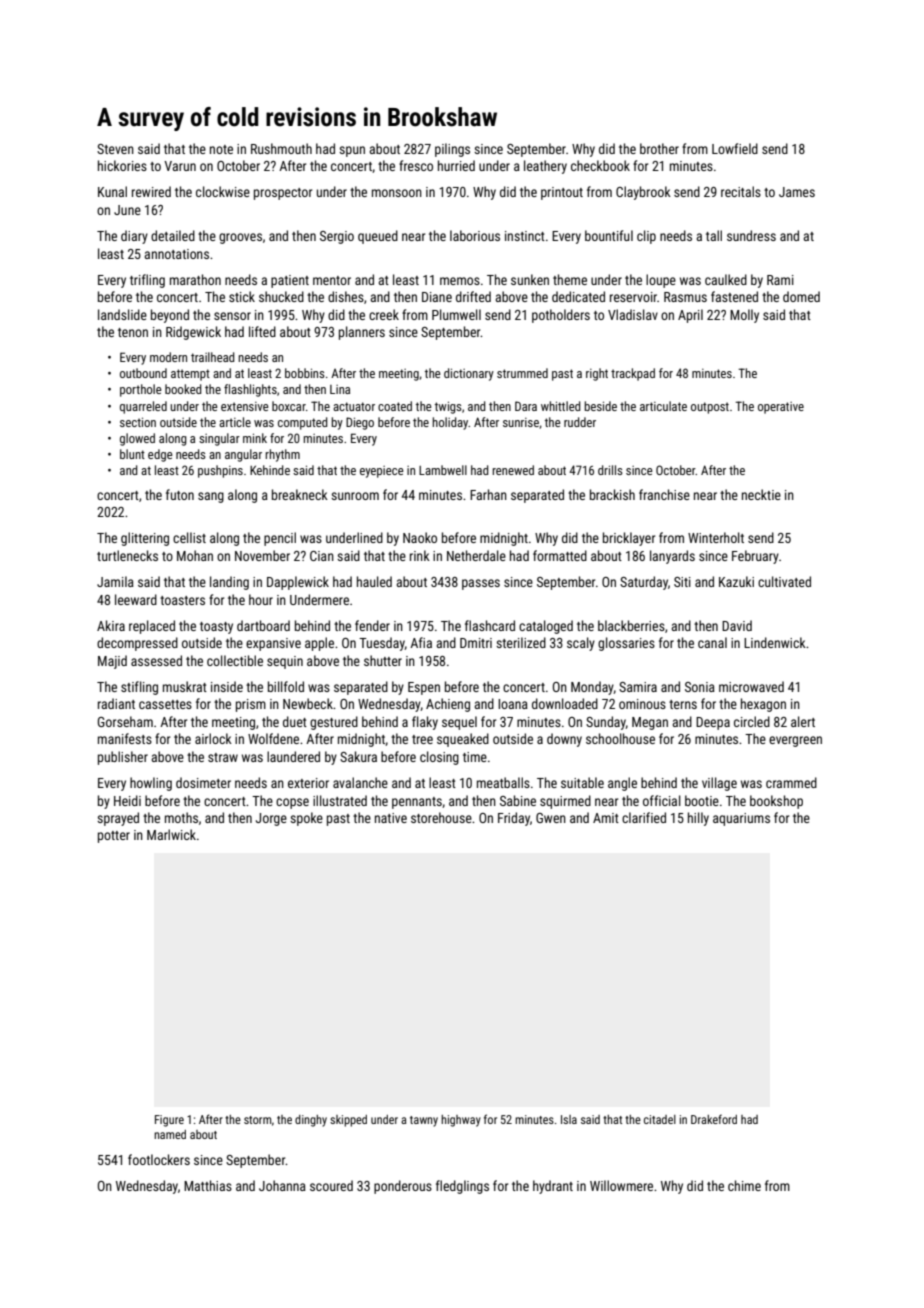 Image resolution: width=924 pixels, height=1308 pixels. What do you see at coordinates (761, 494) in the image?
I see `necktie` at bounding box center [761, 494].
